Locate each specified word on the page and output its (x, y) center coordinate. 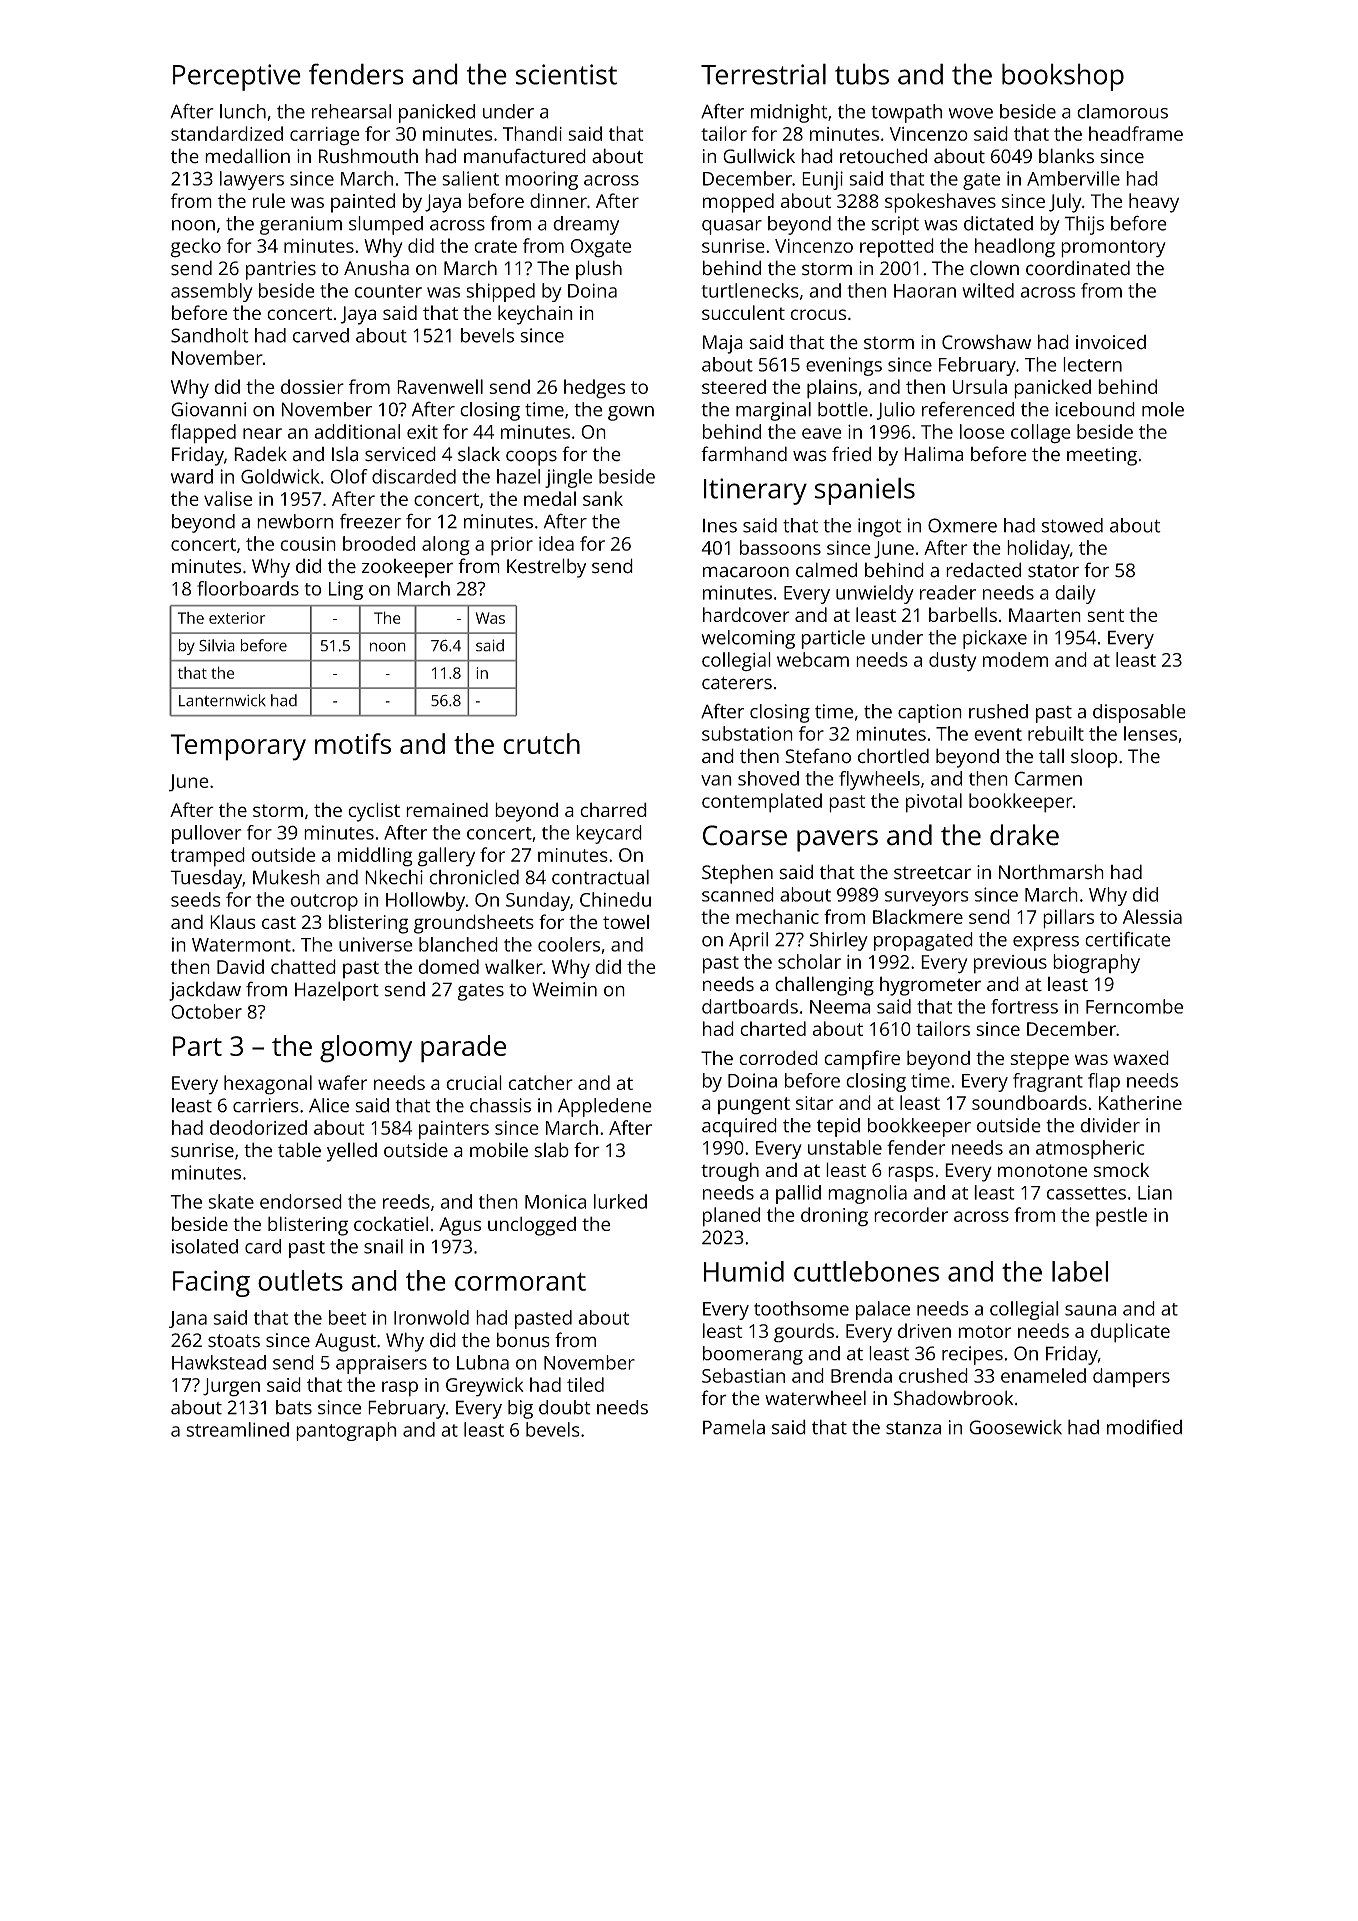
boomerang (753, 1355)
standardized (227, 133)
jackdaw (205, 991)
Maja (723, 344)
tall (1051, 756)
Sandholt (210, 335)
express (1046, 943)
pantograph (346, 1431)
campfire (862, 1060)
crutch (541, 743)
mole (1163, 409)
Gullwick (759, 156)
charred (613, 809)
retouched (883, 156)
